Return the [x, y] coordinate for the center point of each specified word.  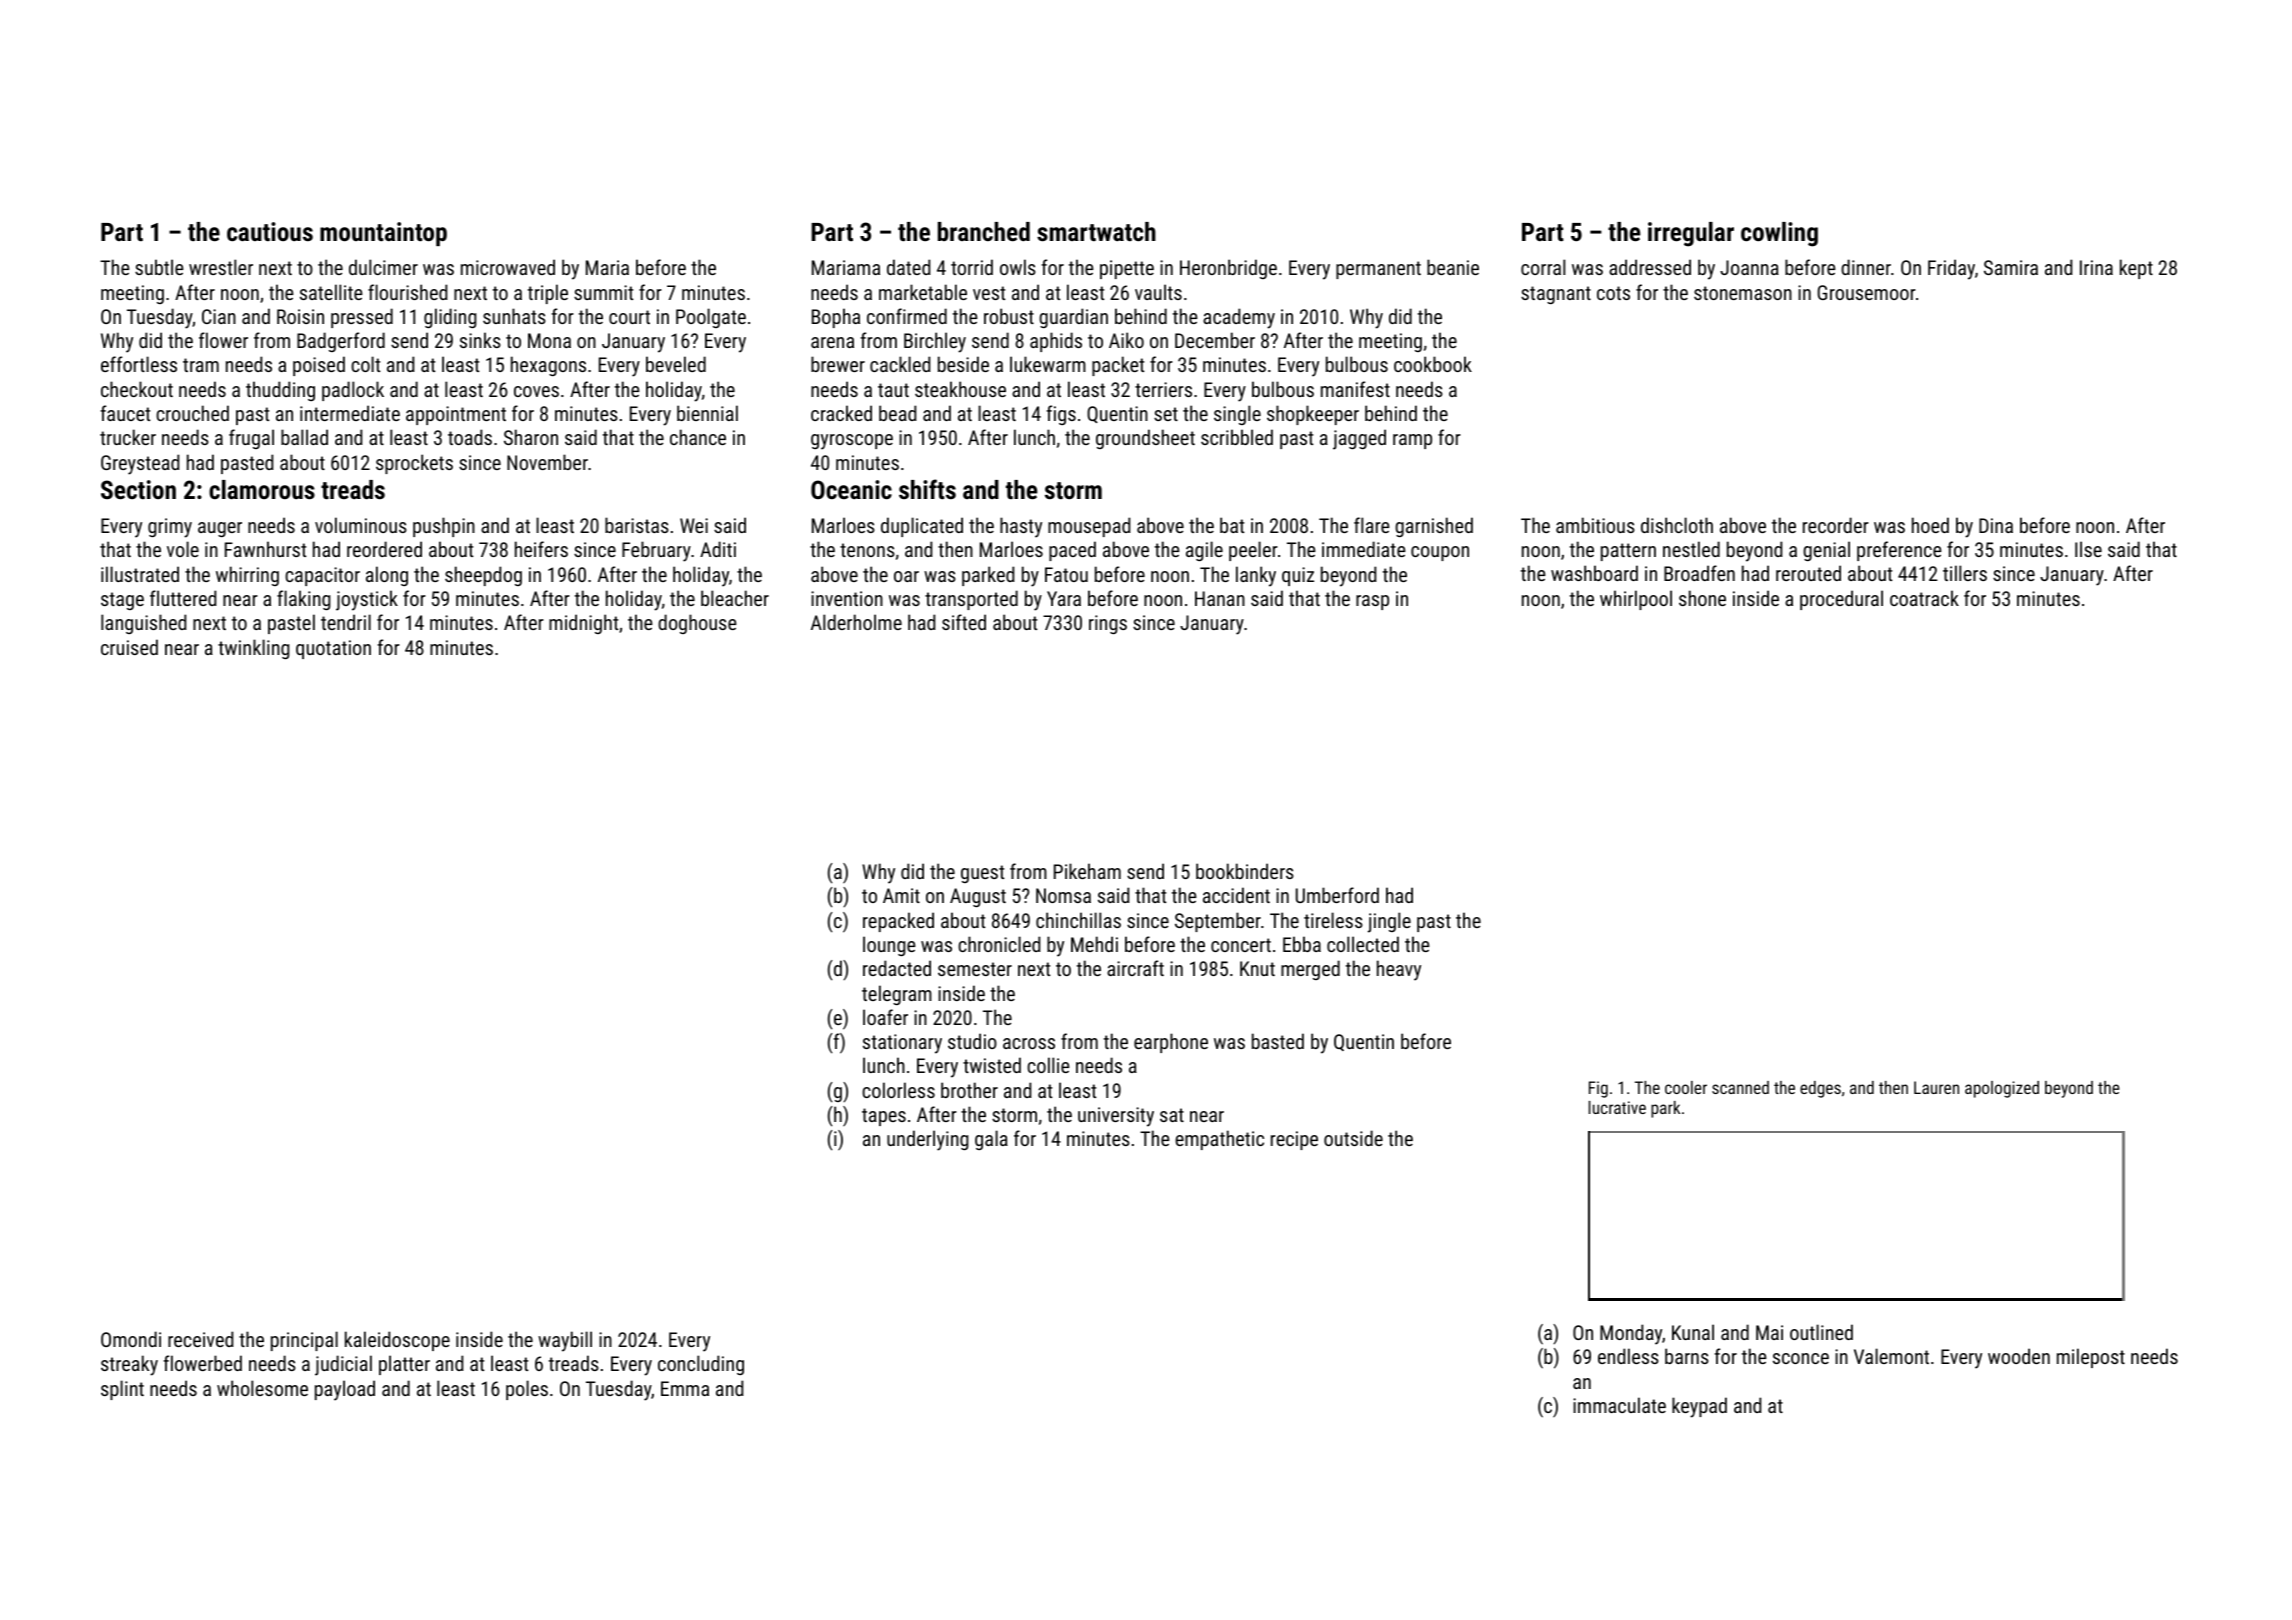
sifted [964, 622]
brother [969, 1090]
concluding [701, 1365]
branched [984, 231]
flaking [304, 600]
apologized [2002, 1089]
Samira [2011, 267]
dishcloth [1677, 525]
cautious [270, 231]
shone [1702, 598]
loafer [885, 1017]
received [200, 1339]
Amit [901, 895]
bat [1232, 525]
